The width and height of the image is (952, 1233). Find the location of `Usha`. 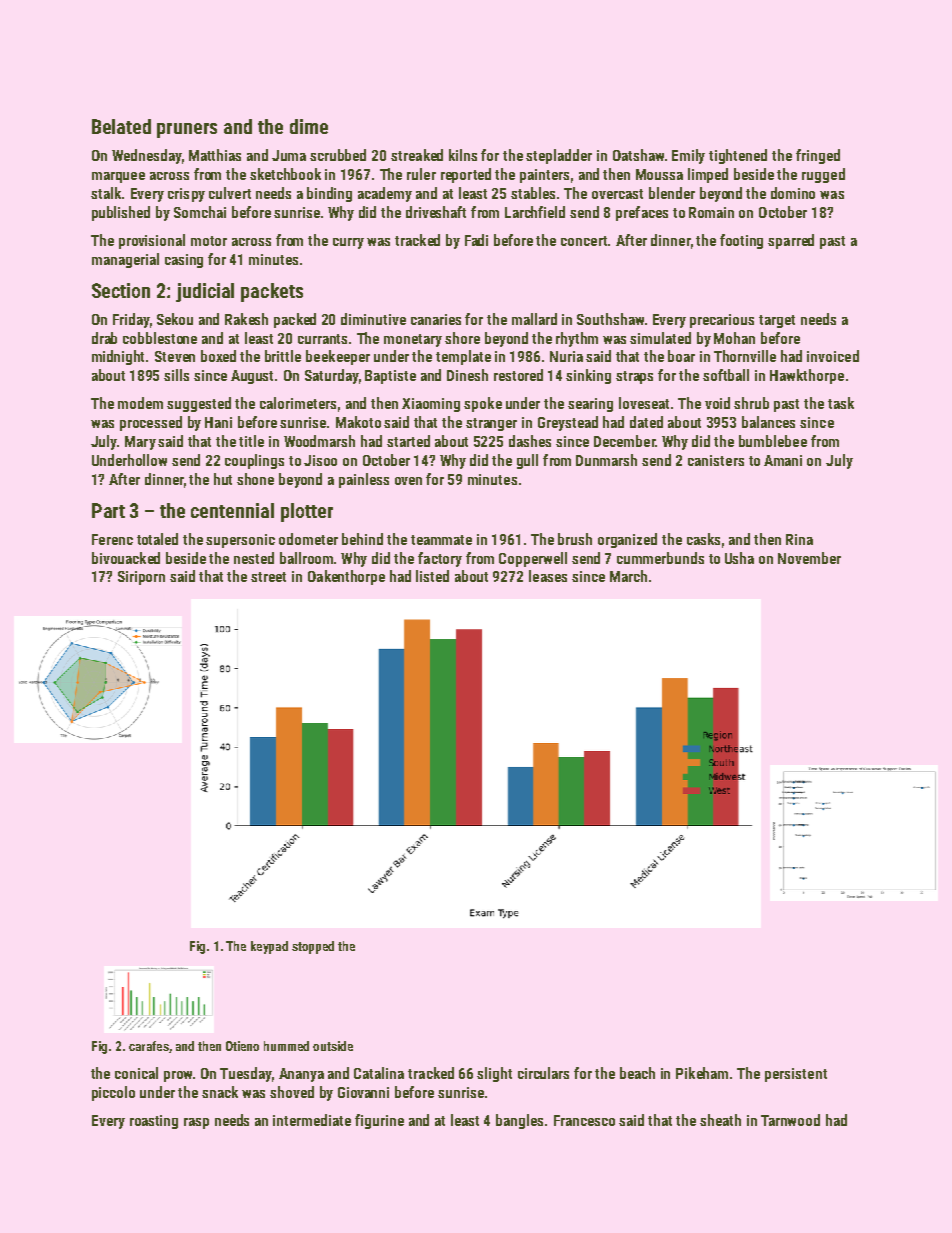

Usha is located at coordinates (739, 558).
